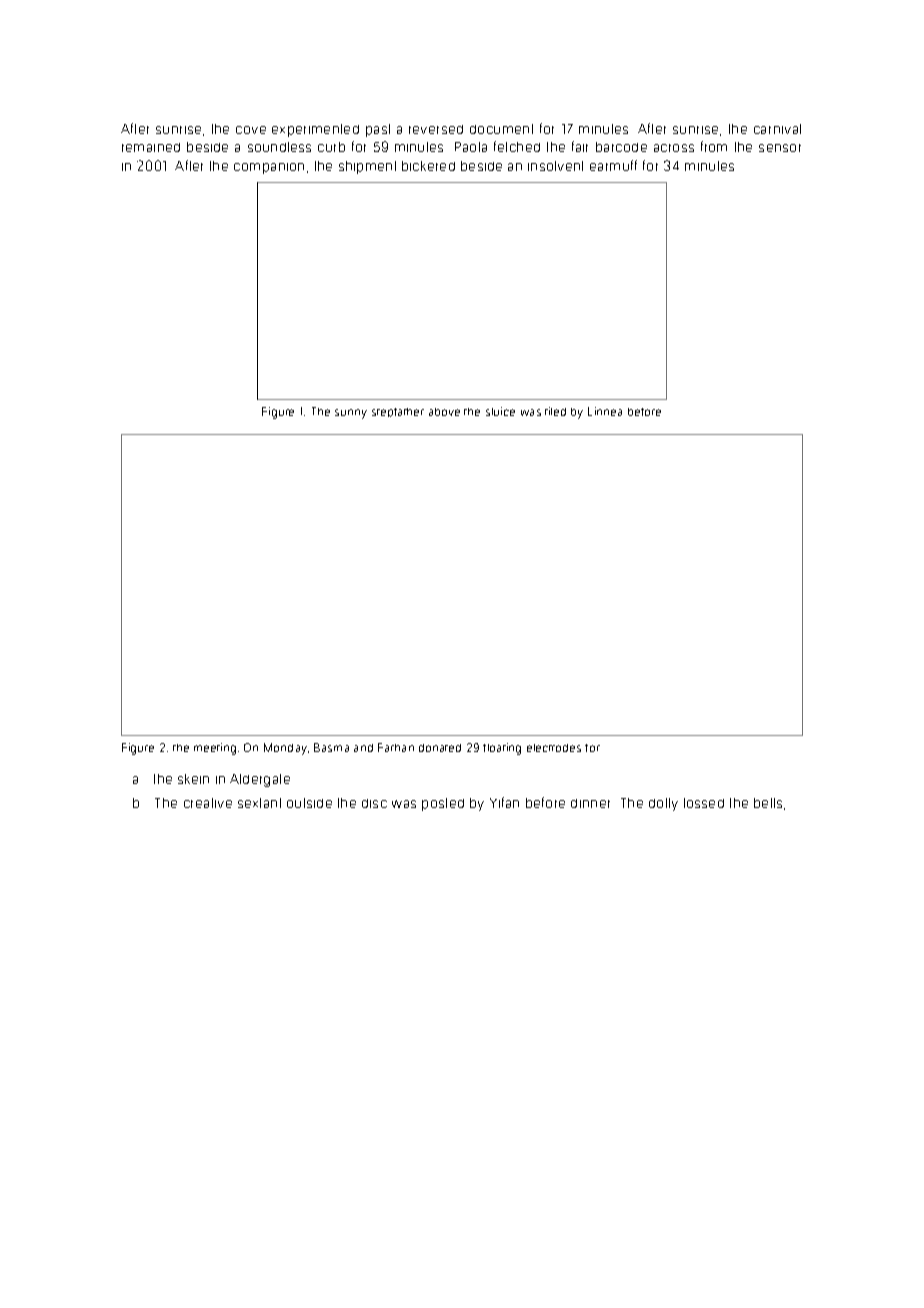 The image size is (924, 1308). Describe the element at coordinates (605, 411) in the screenshot. I see `Linnea` at that location.
